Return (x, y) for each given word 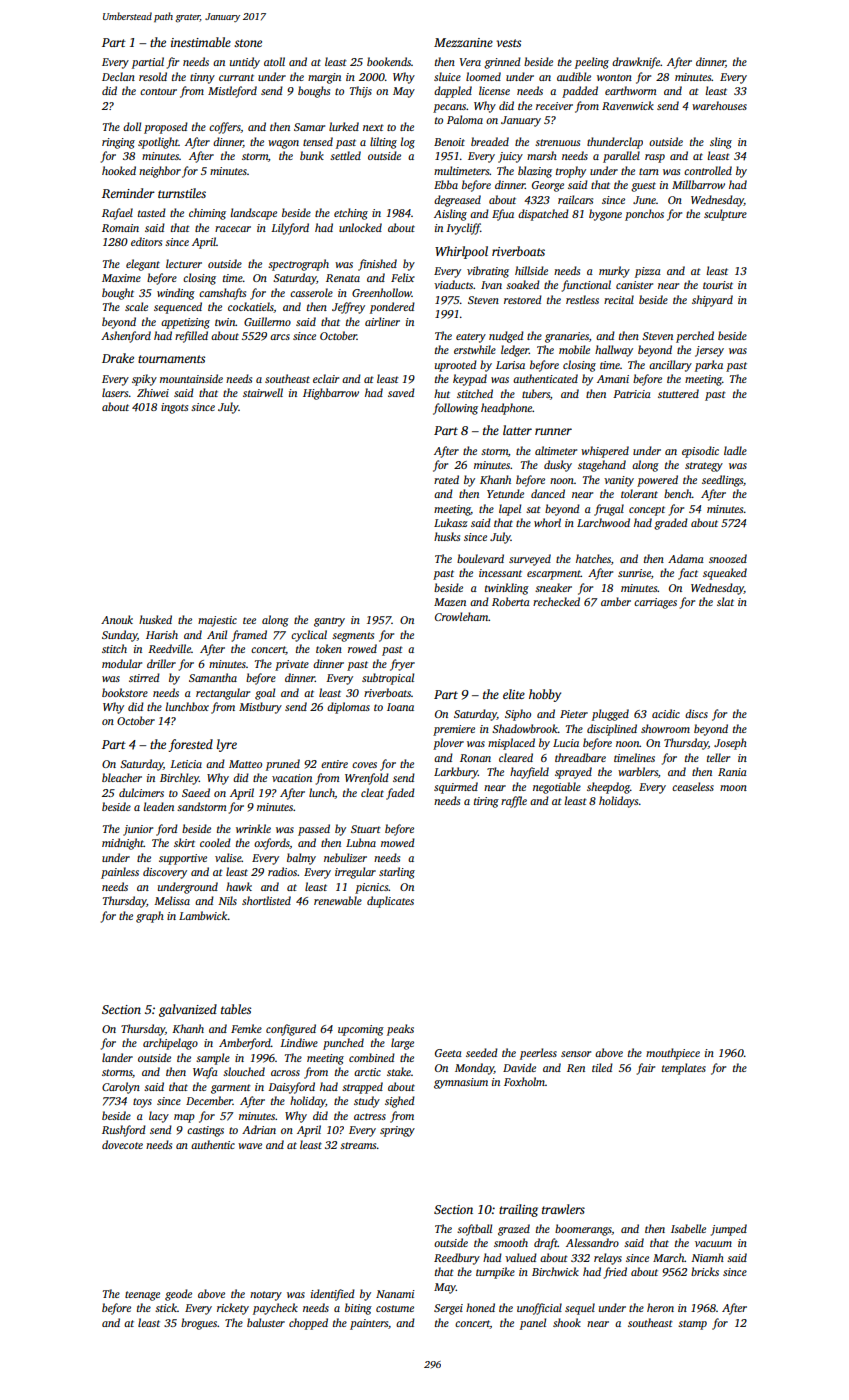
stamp (692, 1325)
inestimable (201, 42)
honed (480, 1307)
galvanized (188, 1010)
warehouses (719, 105)
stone (248, 43)
